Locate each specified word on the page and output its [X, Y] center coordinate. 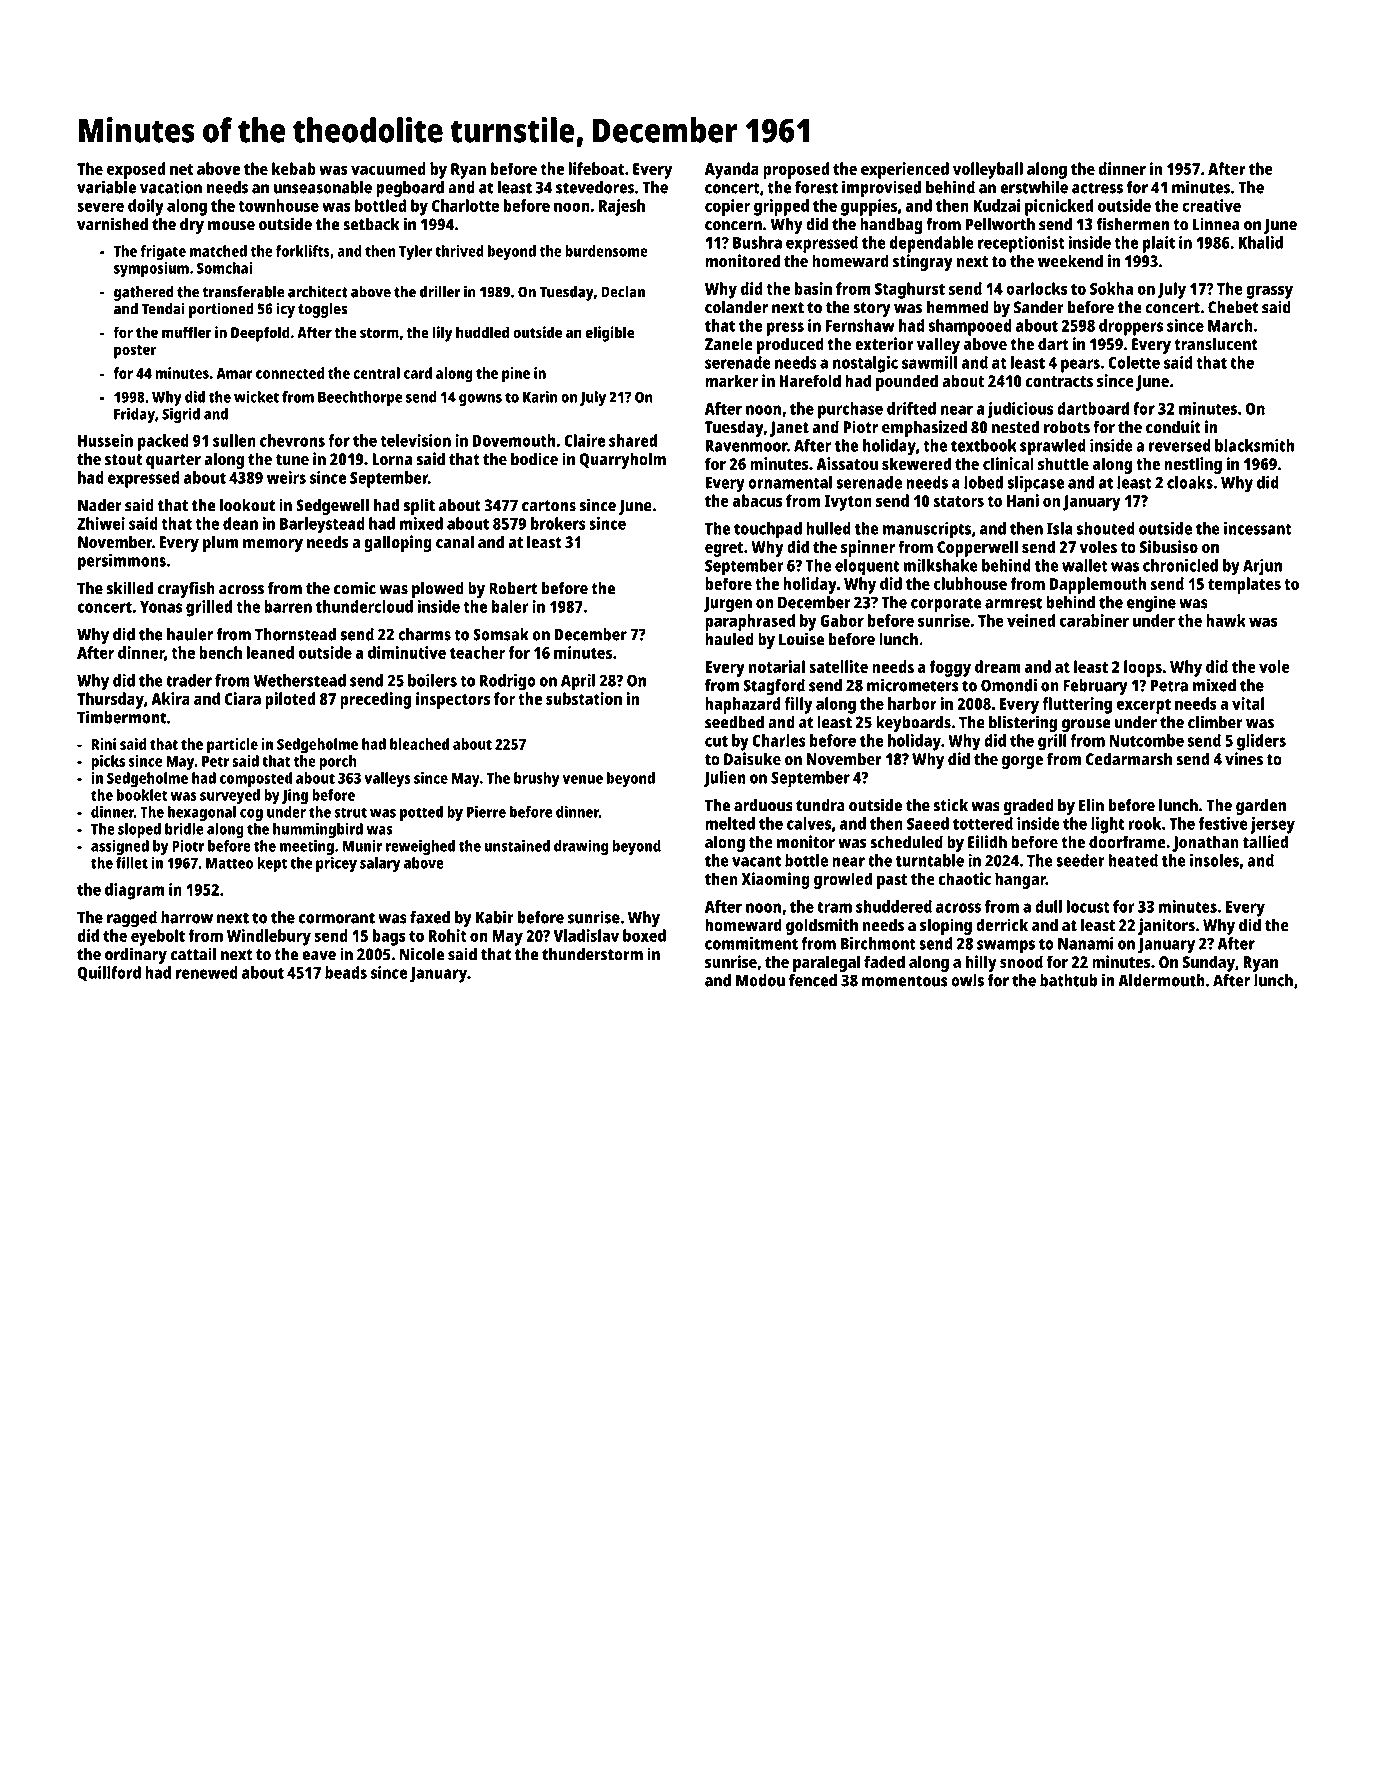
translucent [1216, 344]
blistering [1023, 723]
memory [273, 545]
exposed [136, 170]
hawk [1226, 620]
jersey [1272, 825]
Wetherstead [299, 680]
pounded [907, 382]
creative [1211, 205]
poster [135, 352]
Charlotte [465, 205]
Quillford [109, 974]
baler [510, 606]
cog [251, 815]
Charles [779, 740]
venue [582, 779]
